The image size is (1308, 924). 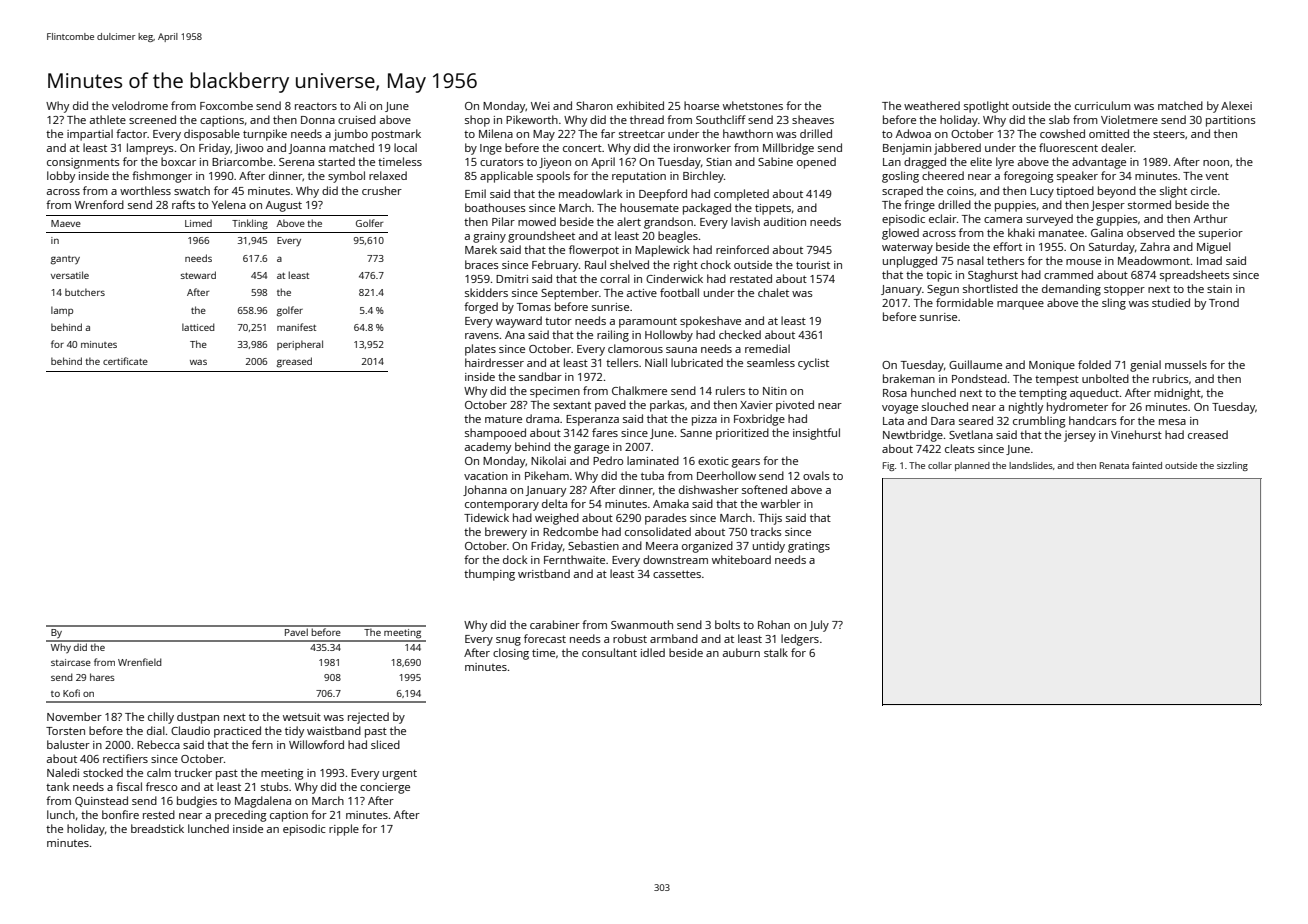 What do you see at coordinates (140, 662) in the document?
I see `Wrenfield` at bounding box center [140, 662].
